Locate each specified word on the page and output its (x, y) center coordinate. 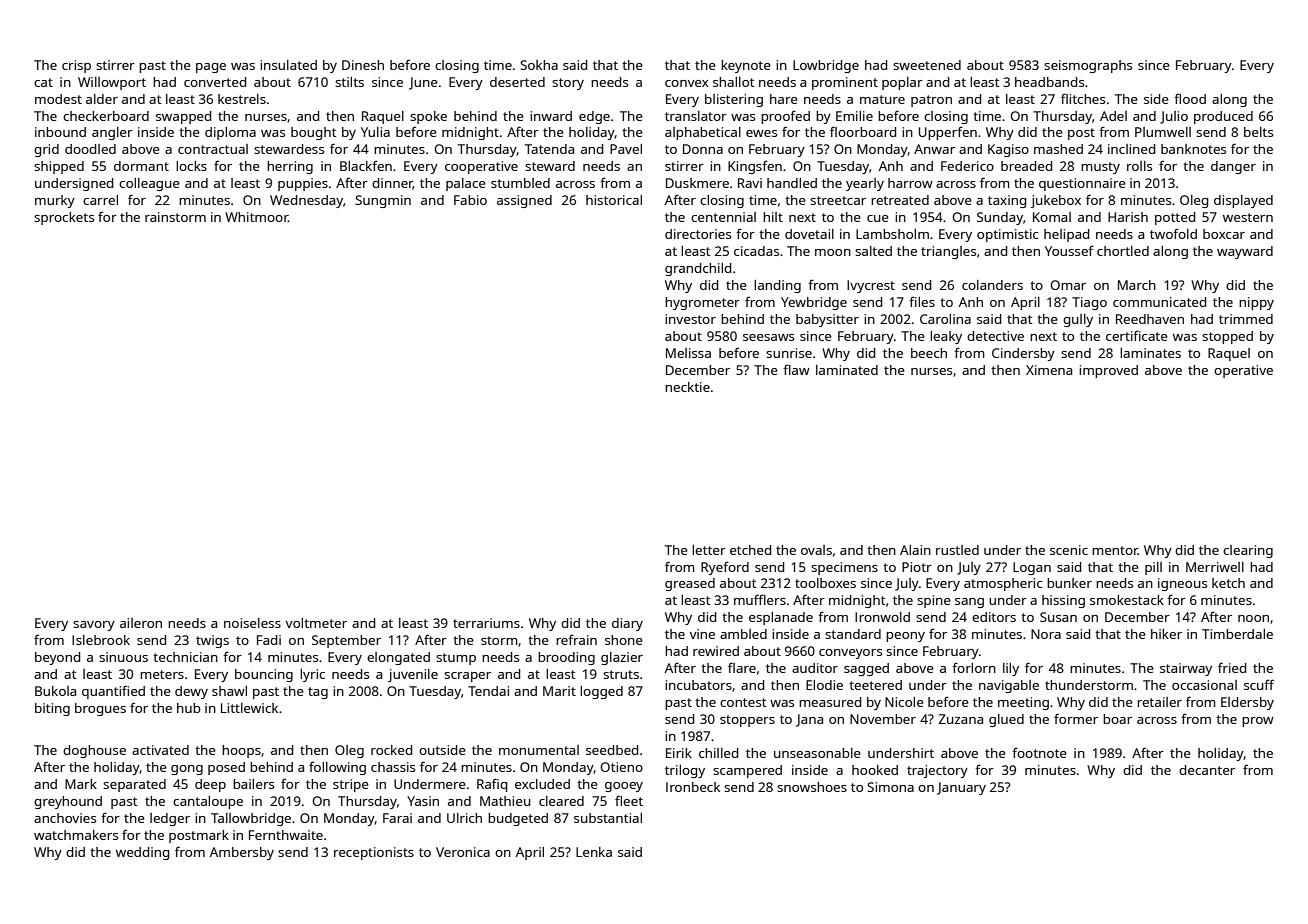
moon (833, 252)
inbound (60, 132)
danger (1233, 167)
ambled (743, 634)
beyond (57, 658)
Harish (1128, 217)
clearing (1248, 551)
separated (134, 785)
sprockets (64, 218)
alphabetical (703, 133)
